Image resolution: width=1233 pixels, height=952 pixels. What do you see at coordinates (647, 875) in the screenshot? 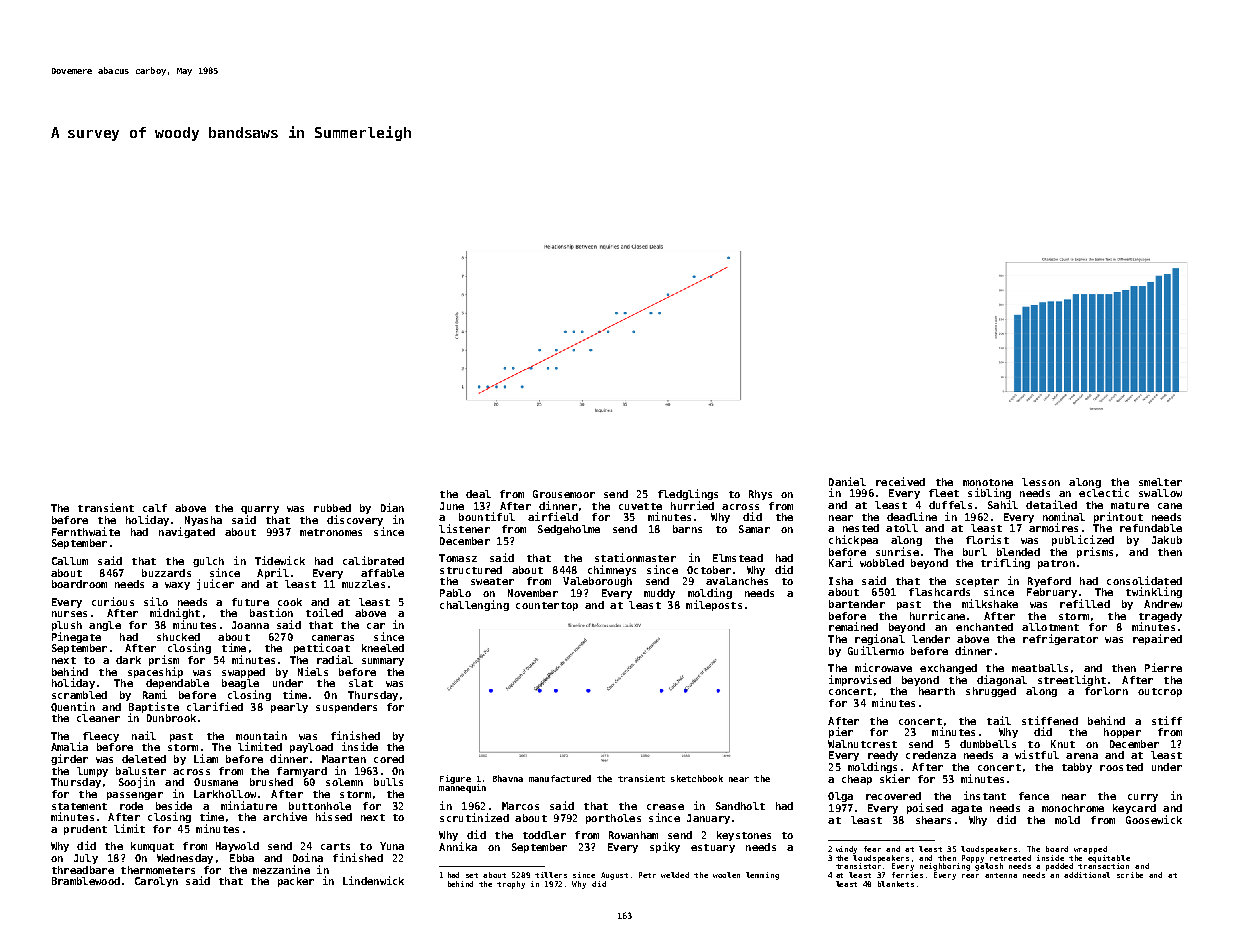
I see `Petr` at bounding box center [647, 875].
